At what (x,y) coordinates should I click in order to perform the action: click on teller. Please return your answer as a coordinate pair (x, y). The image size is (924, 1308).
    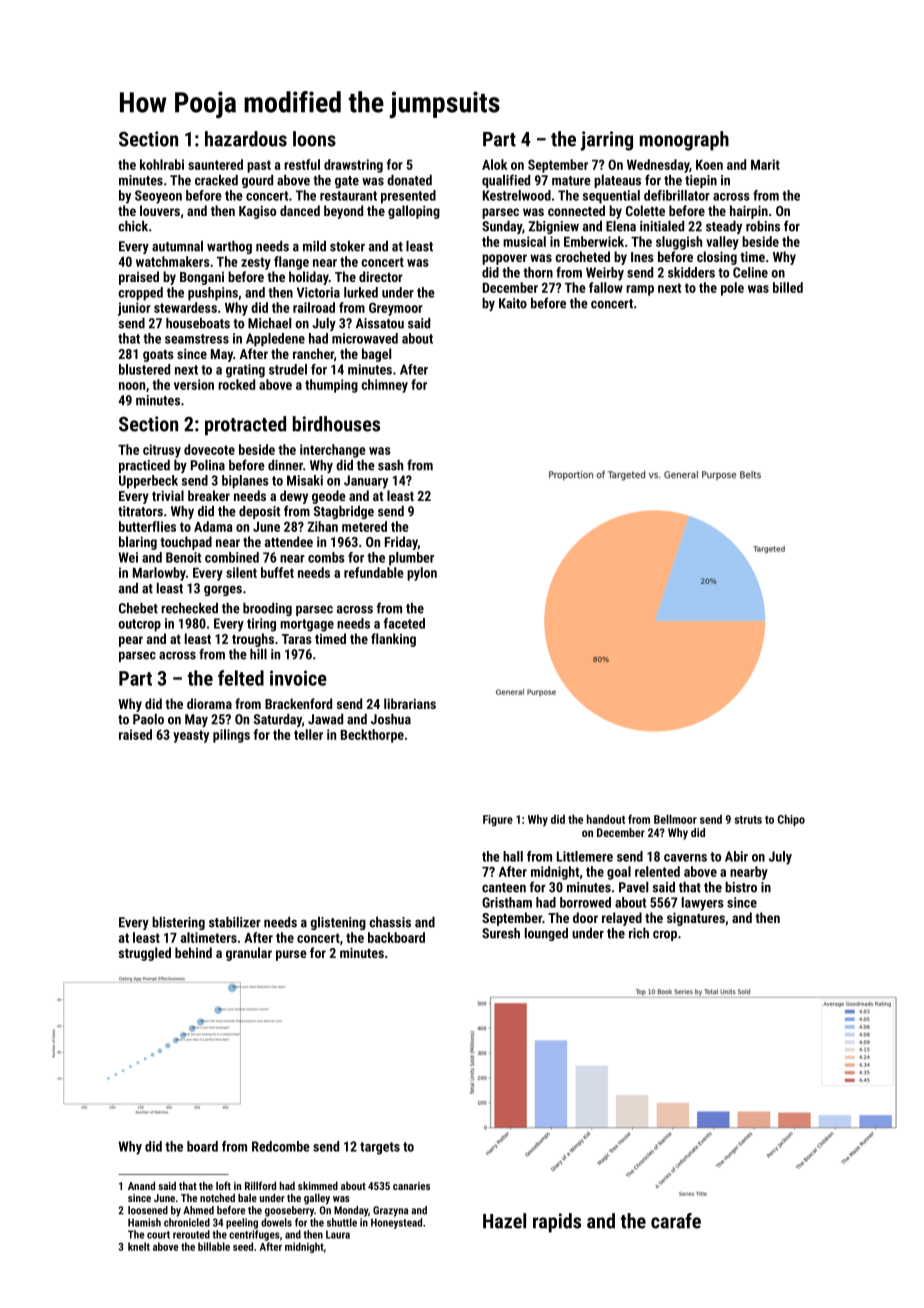
    Looking at the image, I should click on (308, 734).
